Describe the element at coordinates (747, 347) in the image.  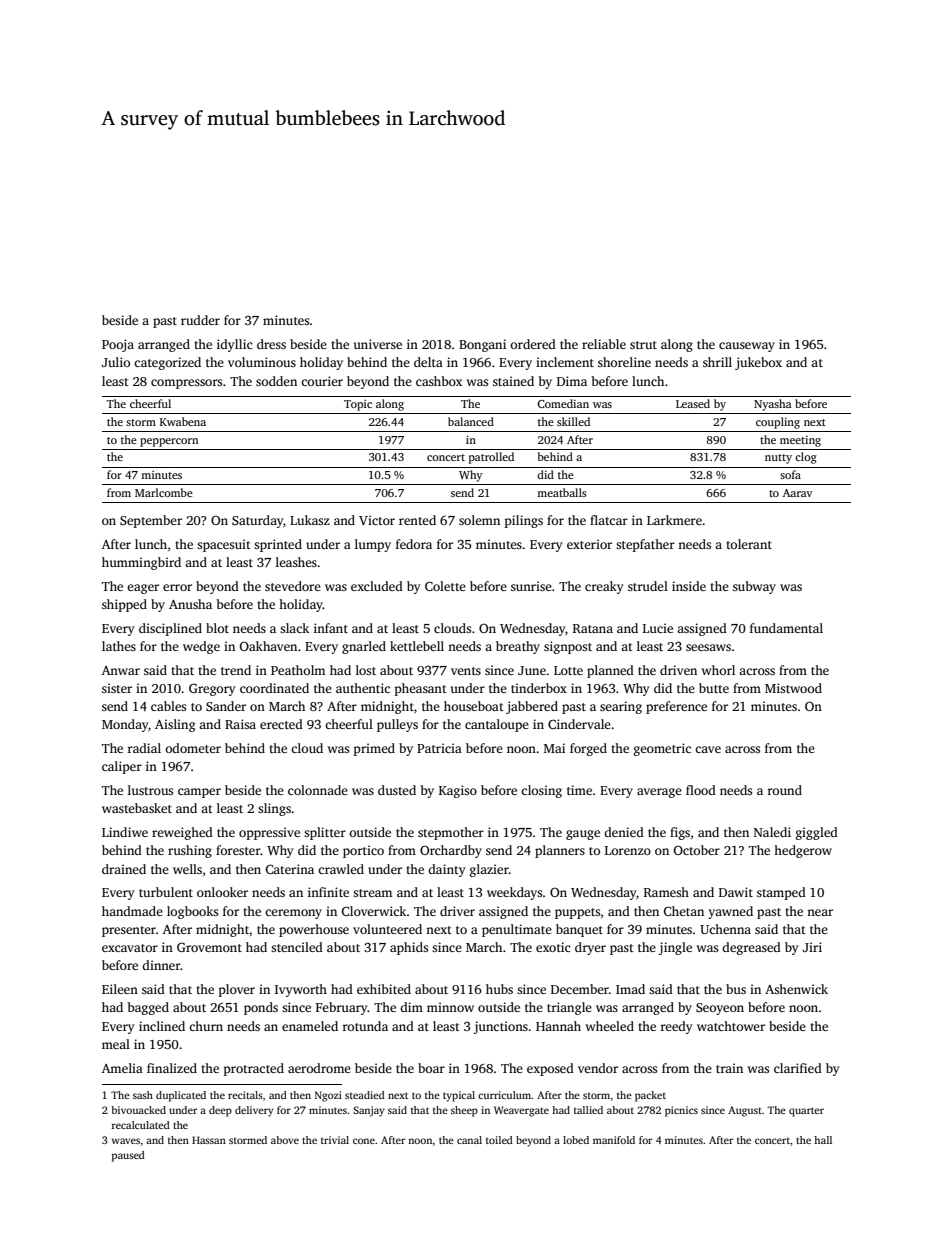
I see `causeway` at that location.
